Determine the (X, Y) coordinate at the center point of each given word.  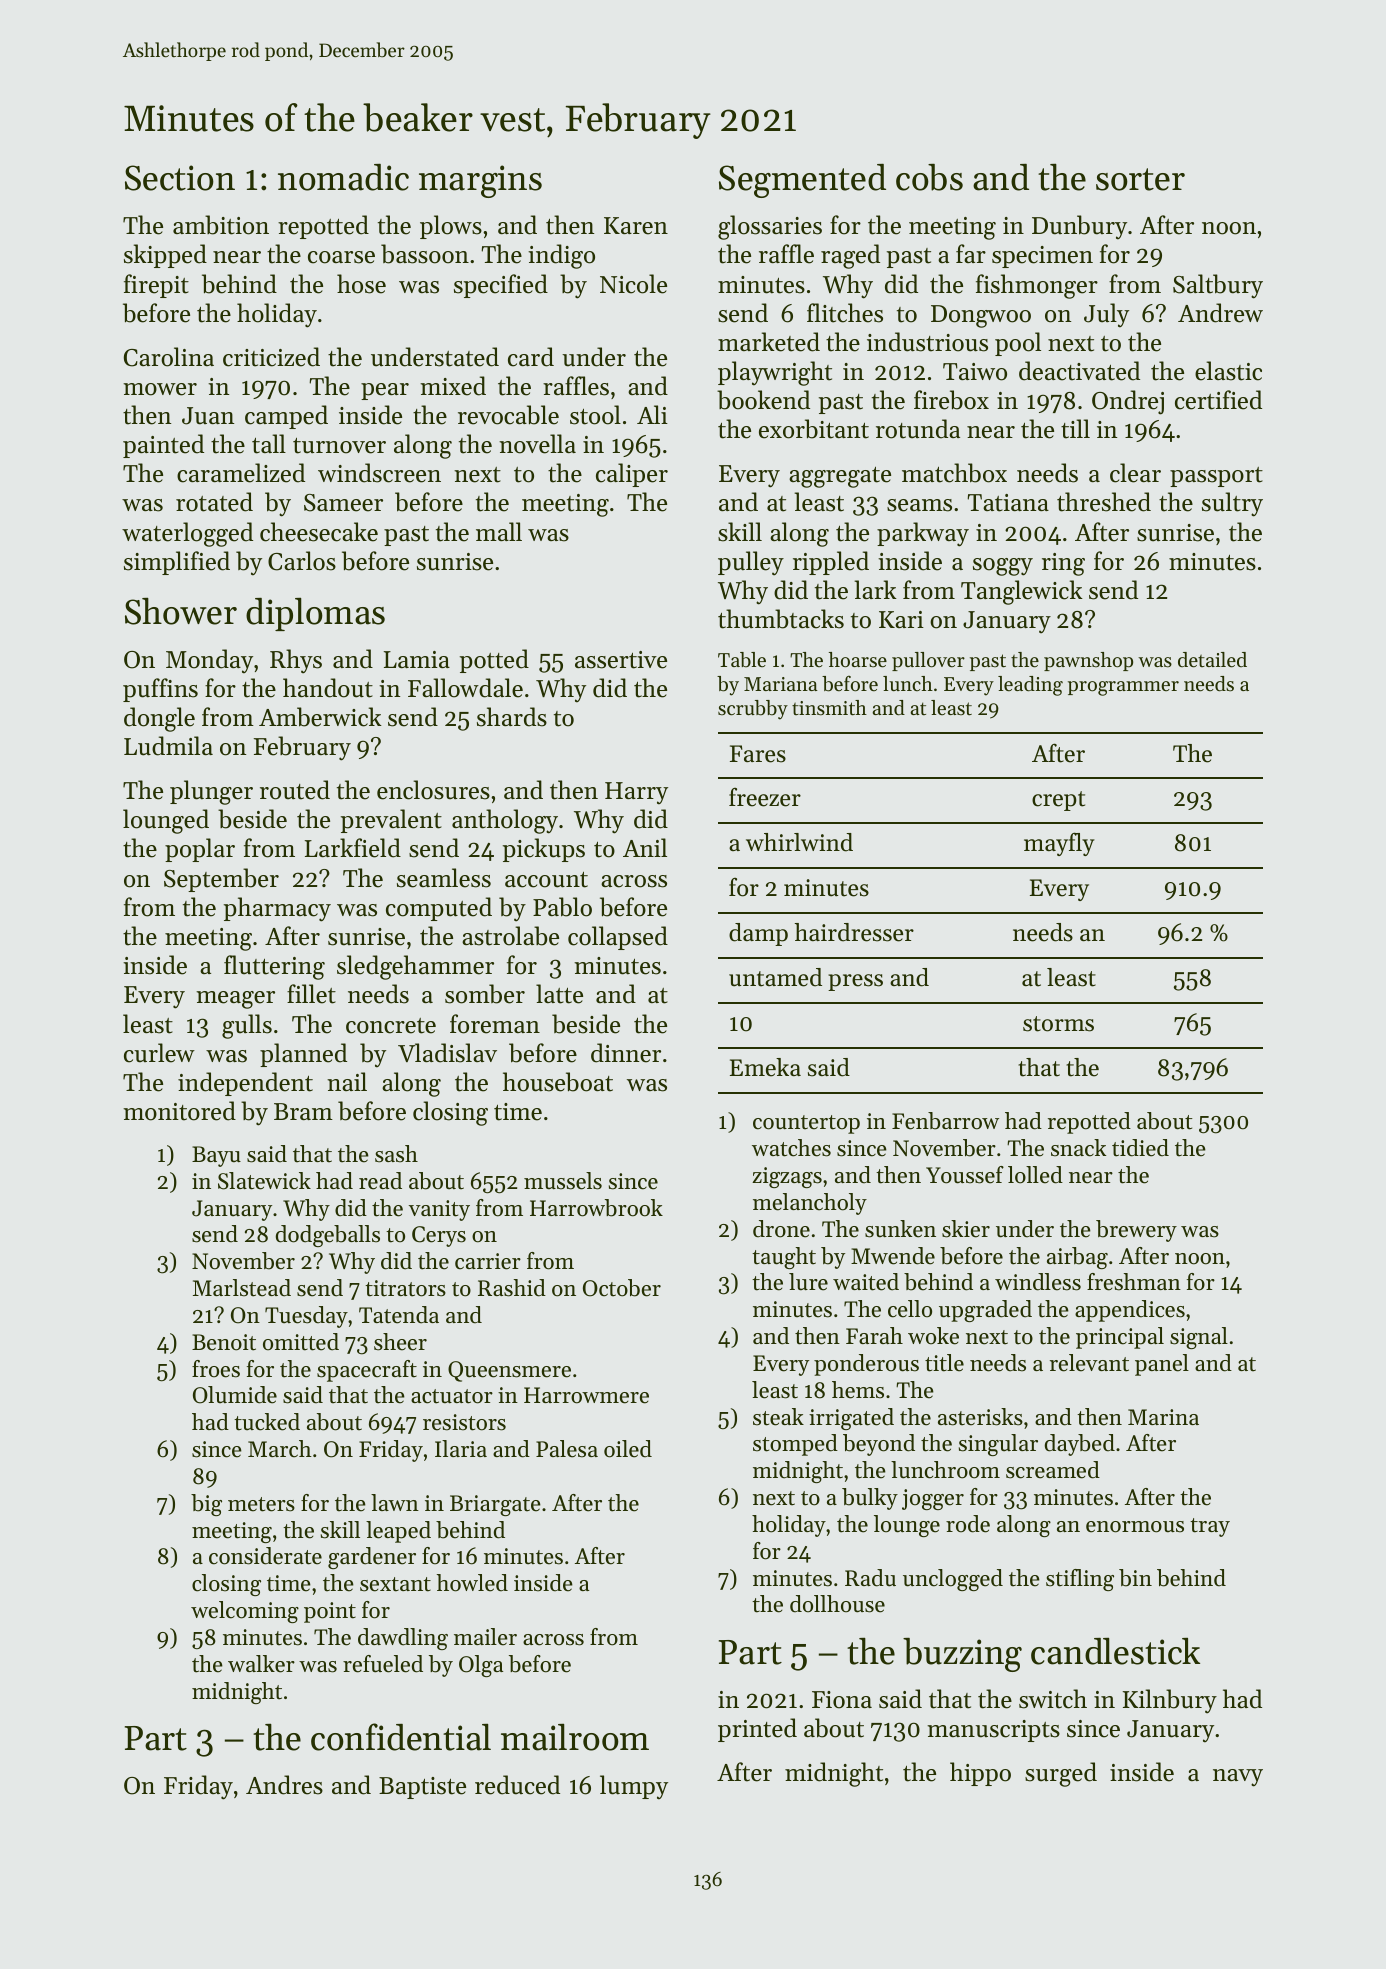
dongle (159, 719)
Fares (758, 754)
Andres (284, 1785)
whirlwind (799, 842)
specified (501, 286)
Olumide (235, 1395)
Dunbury (1079, 227)
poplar (200, 850)
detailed (1212, 660)
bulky (870, 1499)
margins (480, 181)
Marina (1163, 1417)
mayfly (1059, 844)
